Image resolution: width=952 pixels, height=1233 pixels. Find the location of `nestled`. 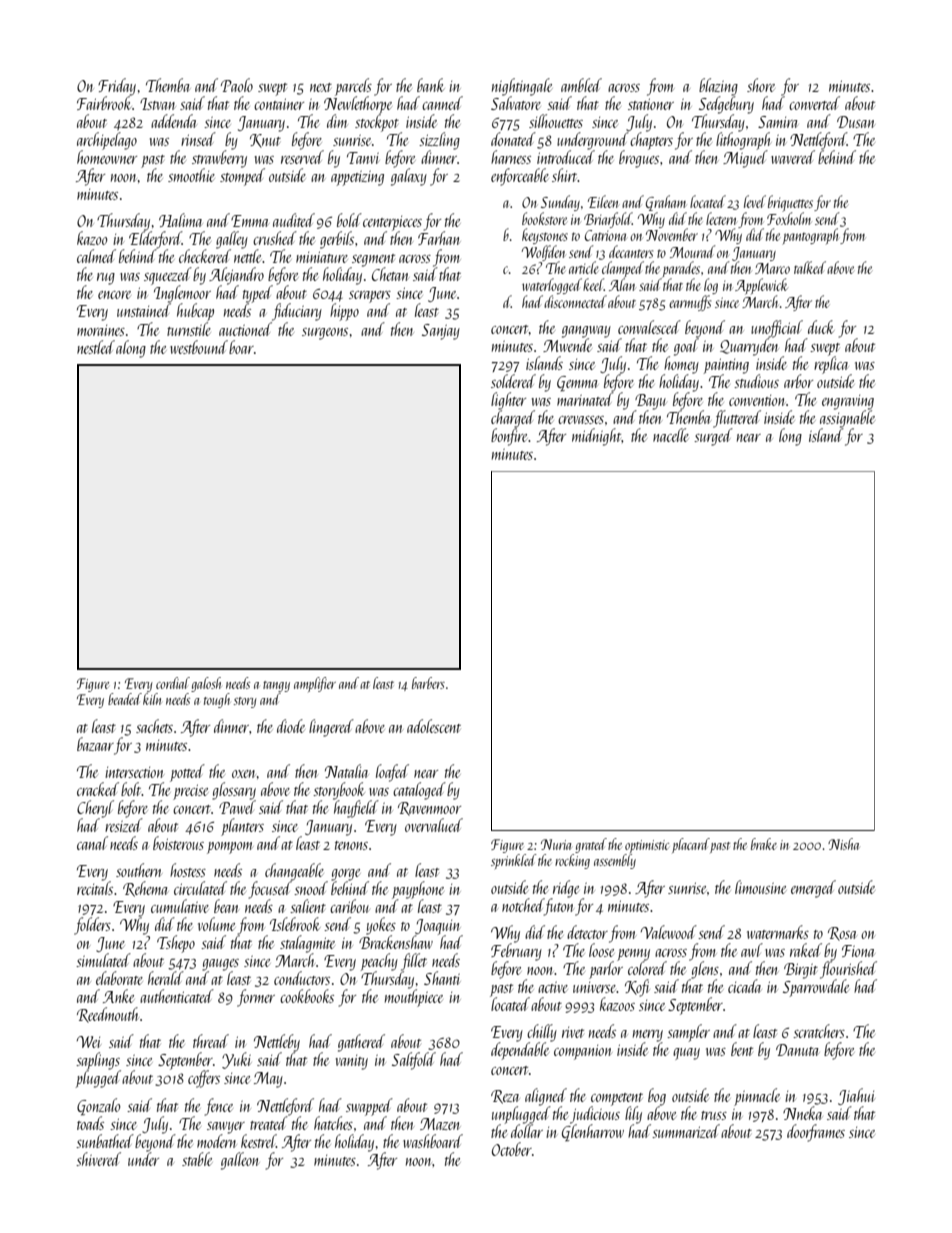

nestled is located at coordinates (96, 347).
